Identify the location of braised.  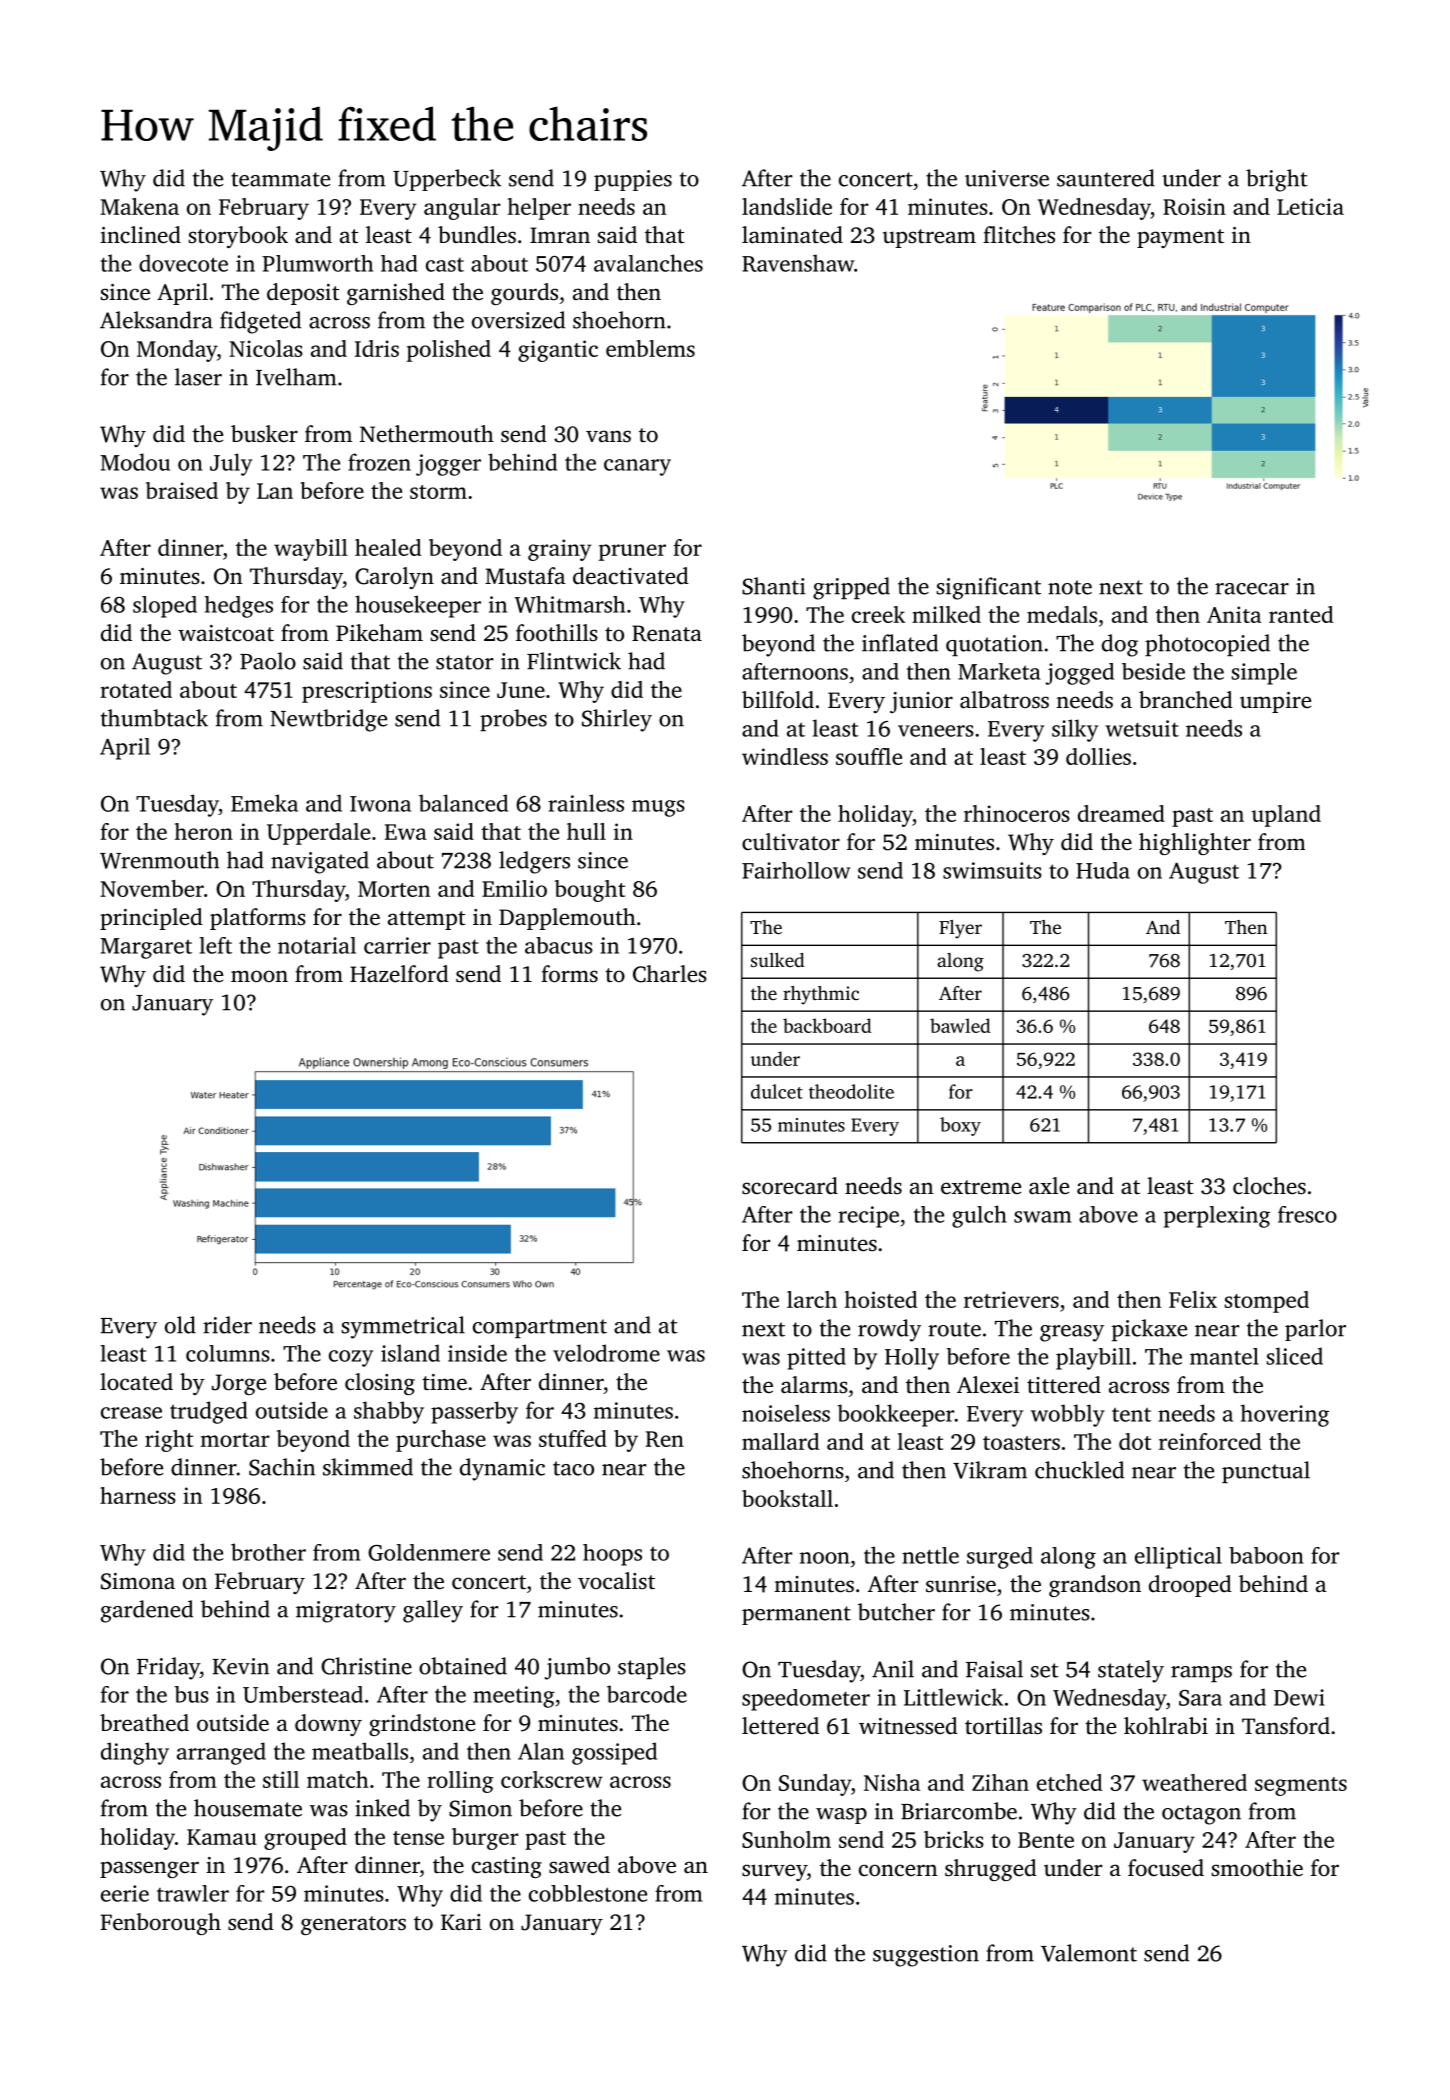
(182, 490).
